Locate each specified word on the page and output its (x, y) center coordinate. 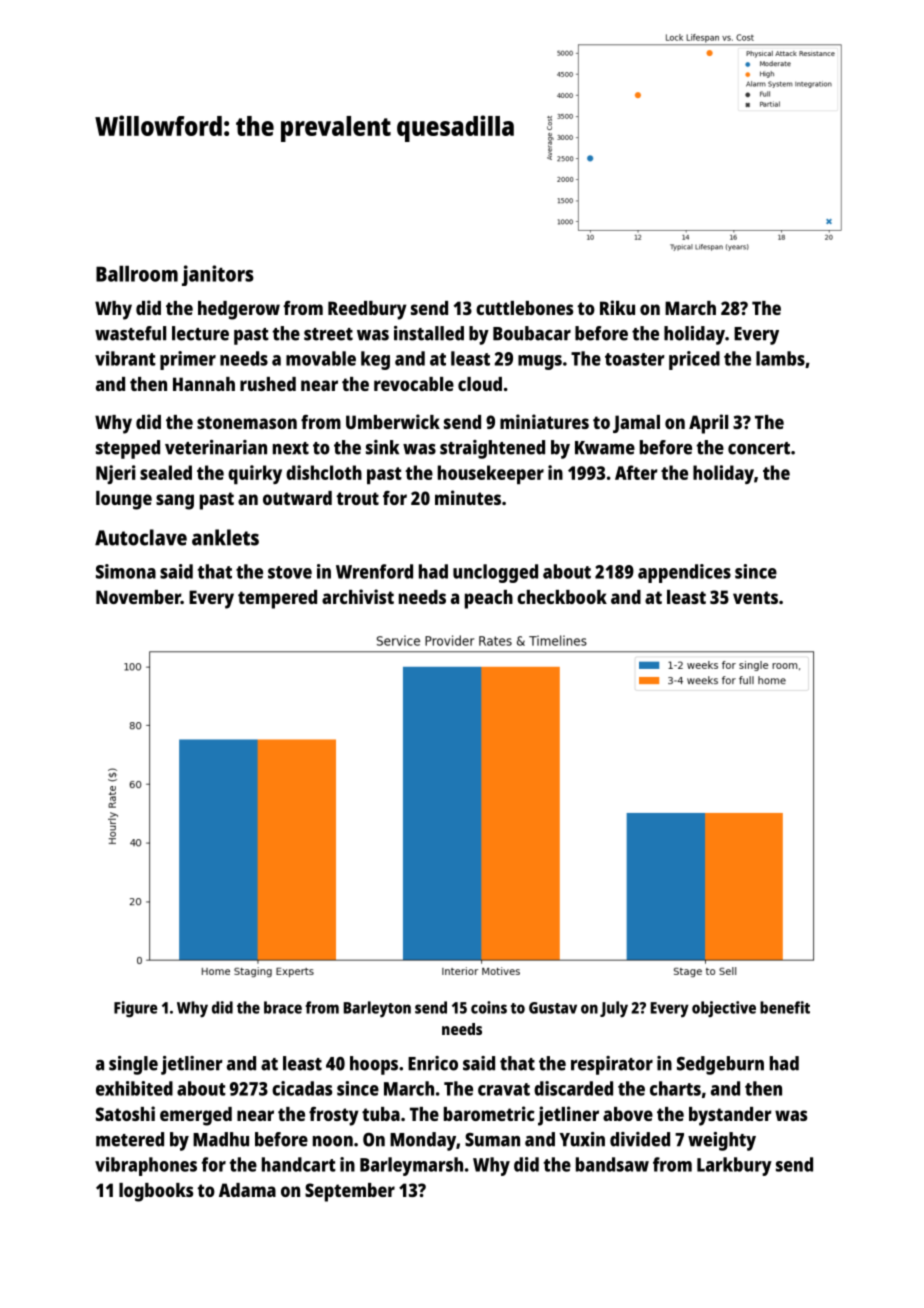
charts (675, 1088)
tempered (277, 599)
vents (755, 597)
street (328, 334)
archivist (358, 596)
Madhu (221, 1139)
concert (759, 448)
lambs (780, 358)
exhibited (134, 1088)
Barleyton (377, 1009)
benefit (785, 1007)
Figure (135, 1009)
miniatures (544, 421)
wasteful (130, 333)
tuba (381, 1114)
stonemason (247, 422)
